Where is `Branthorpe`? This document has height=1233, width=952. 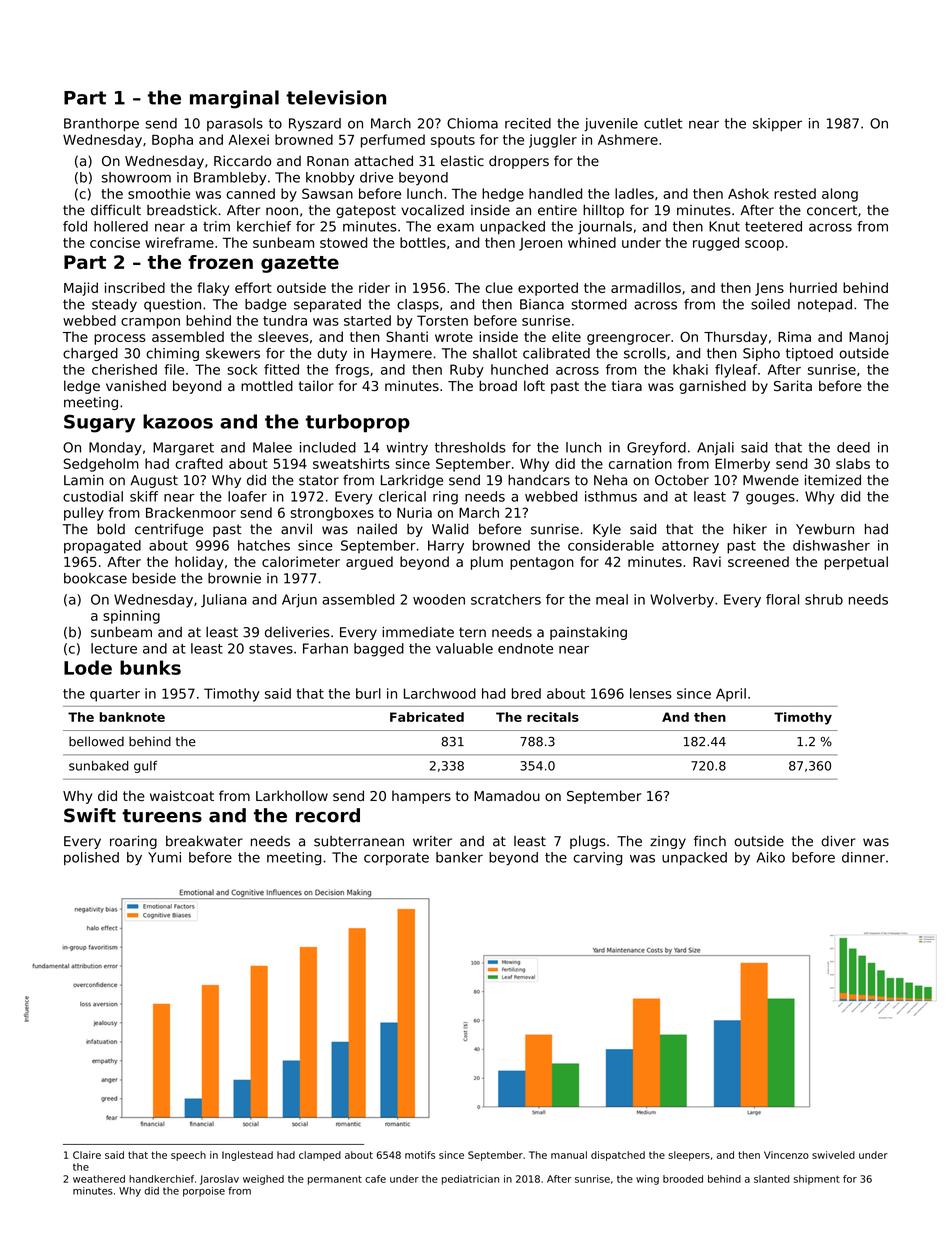 Branthorpe is located at coordinates (101, 124).
